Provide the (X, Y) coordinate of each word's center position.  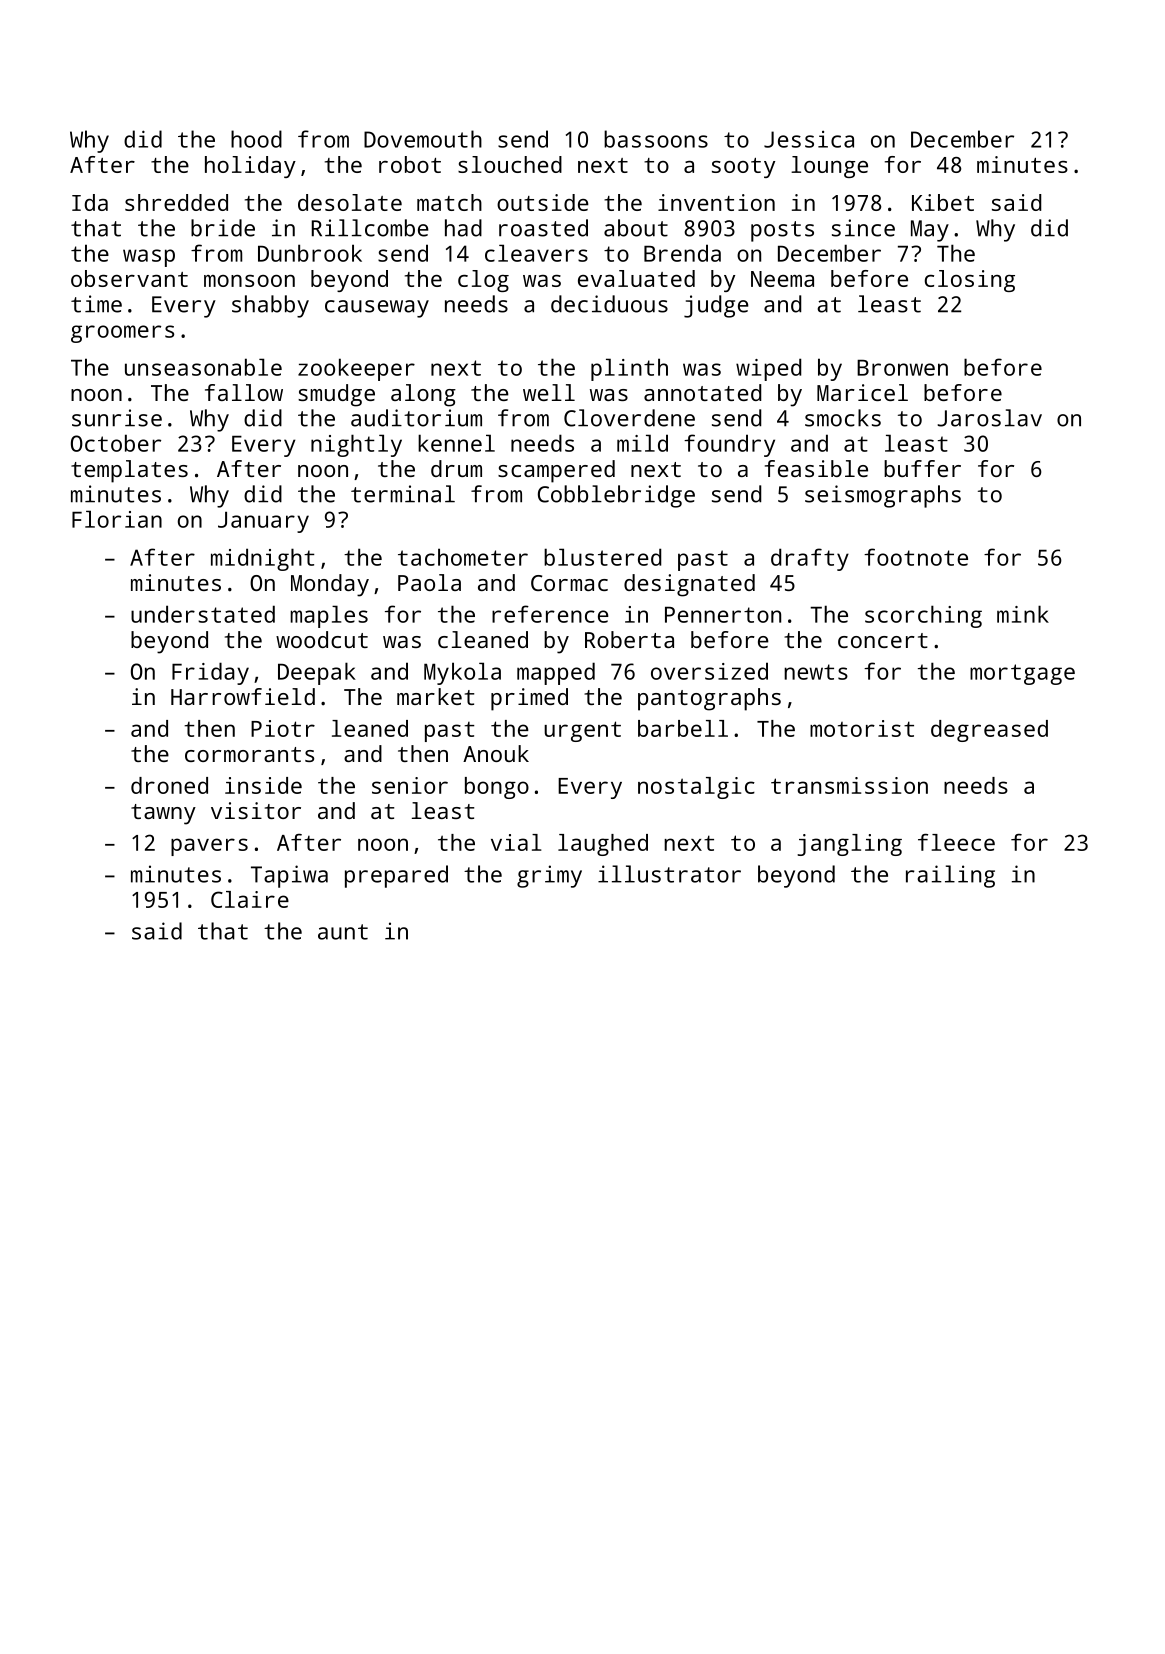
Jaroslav (990, 418)
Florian (117, 519)
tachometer (463, 557)
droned (169, 785)
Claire (250, 899)
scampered (556, 471)
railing (950, 876)
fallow (244, 392)
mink (1023, 614)
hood (256, 139)
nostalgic (696, 788)
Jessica (809, 139)
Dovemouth (423, 139)
